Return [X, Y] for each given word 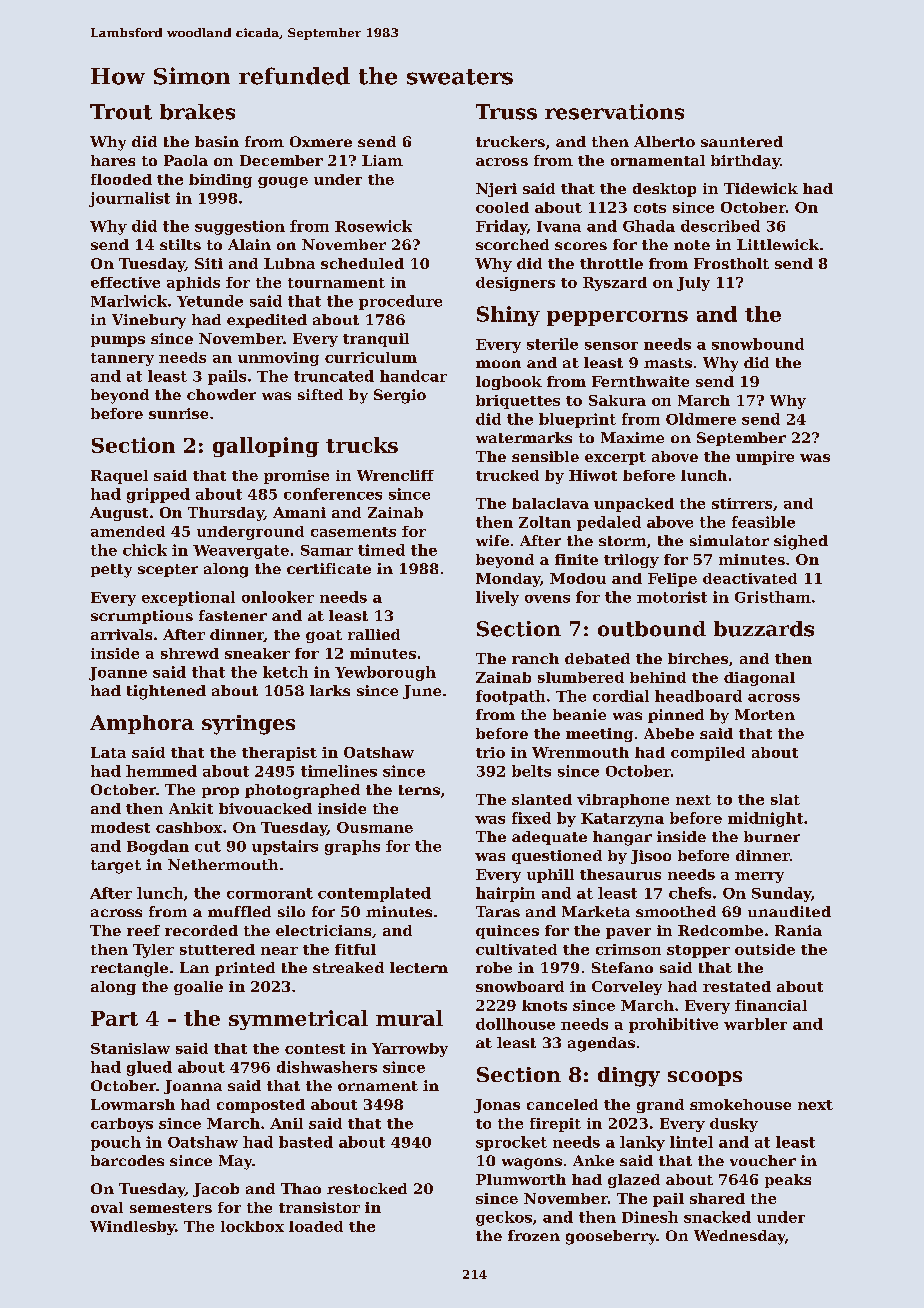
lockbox [252, 1226]
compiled [708, 754]
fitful [355, 949]
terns [419, 790]
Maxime [632, 437]
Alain [249, 244]
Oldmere [701, 419]
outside [765, 949]
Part [114, 1018]
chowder [221, 394]
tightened [166, 692]
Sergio [400, 396]
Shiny [508, 316]
